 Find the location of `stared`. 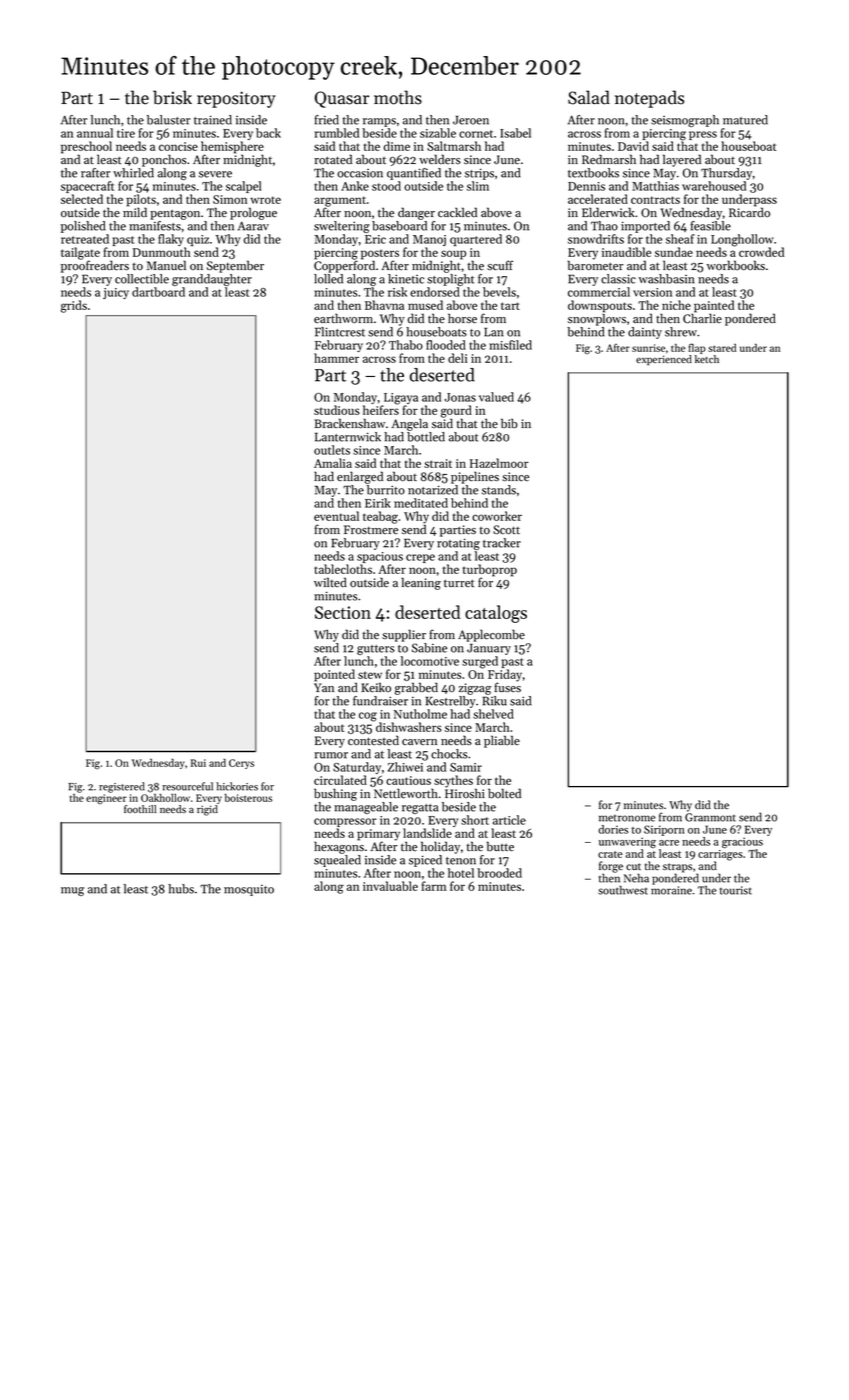

stared is located at coordinates (722, 347).
